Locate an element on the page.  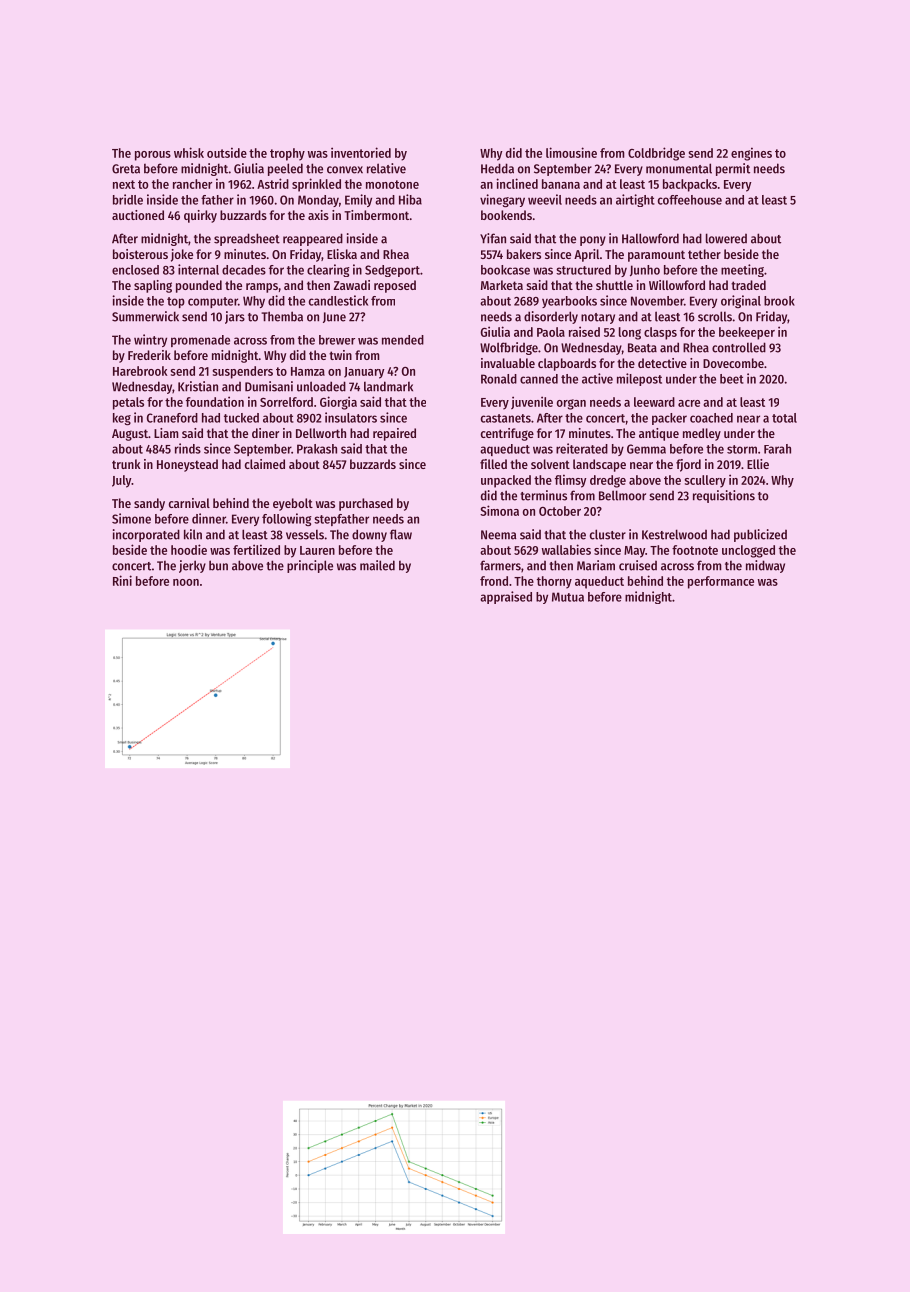
downy is located at coordinates (369, 535).
